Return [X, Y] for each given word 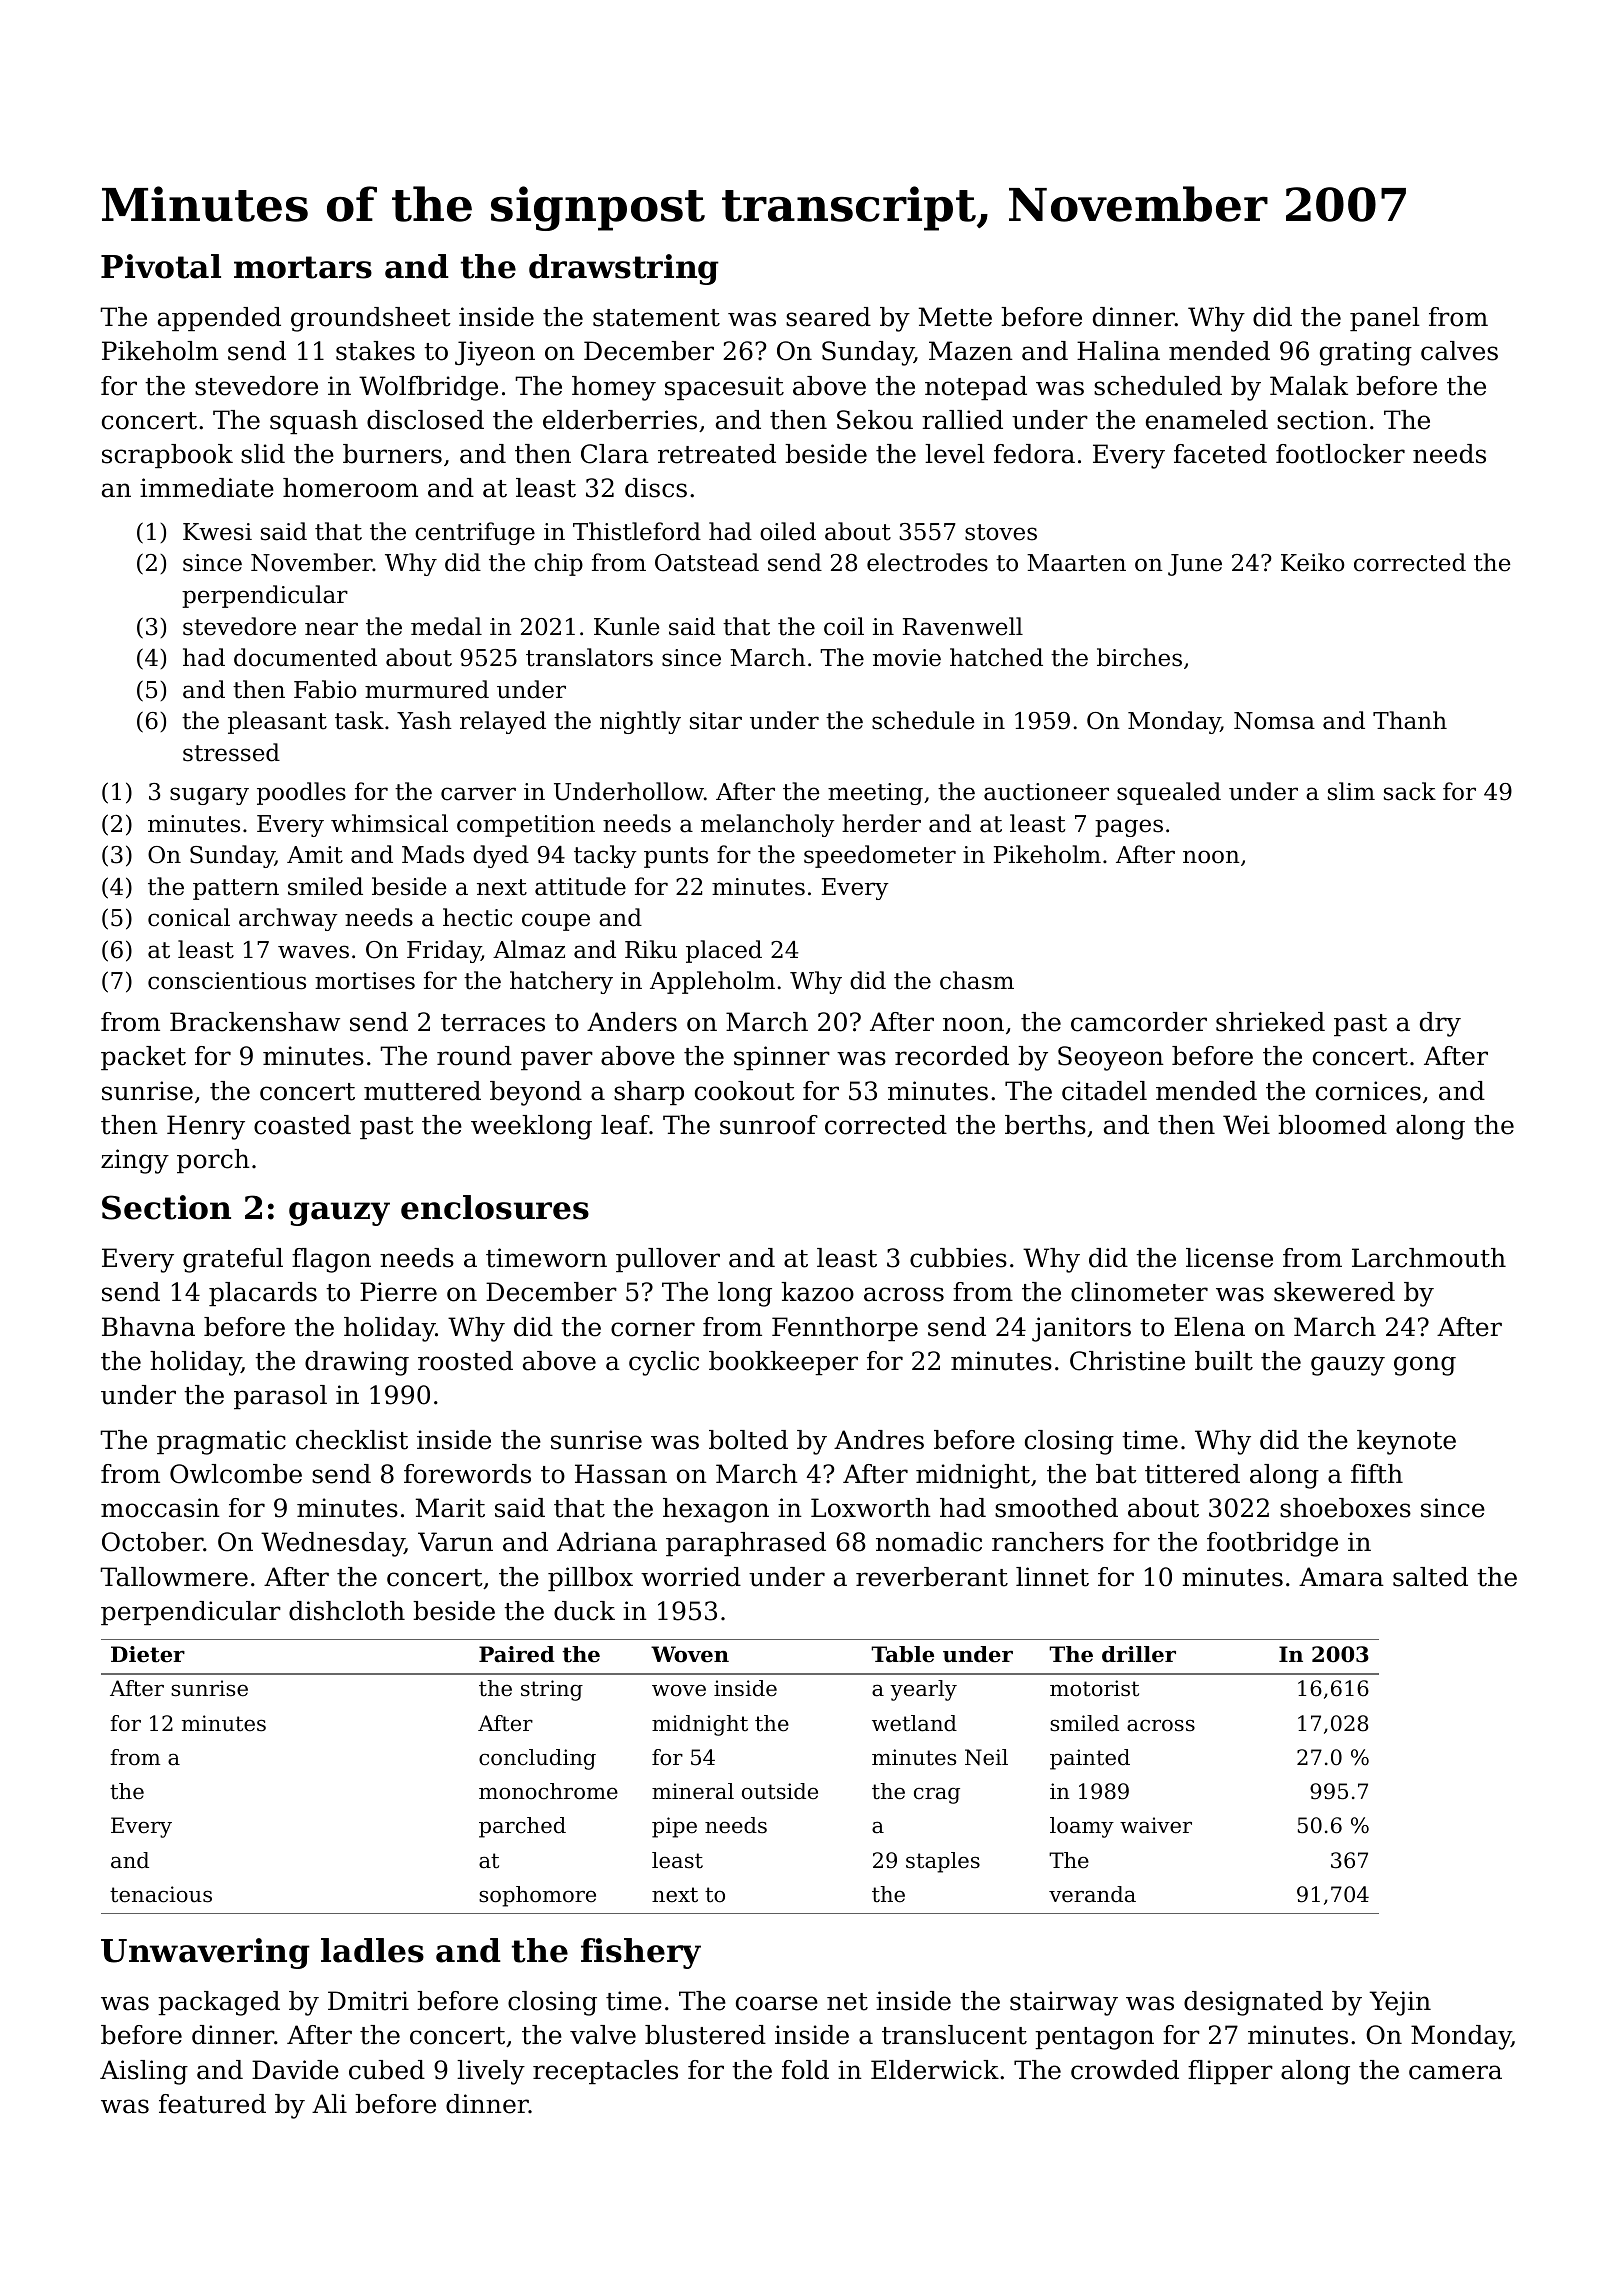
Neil [986, 1757]
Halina [1118, 351]
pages [1129, 828]
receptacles [605, 2072]
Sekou [875, 420]
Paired [517, 1654]
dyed [501, 856]
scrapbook [167, 456]
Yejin [1400, 2003]
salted [1430, 1577]
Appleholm [712, 982]
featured [212, 2104]
